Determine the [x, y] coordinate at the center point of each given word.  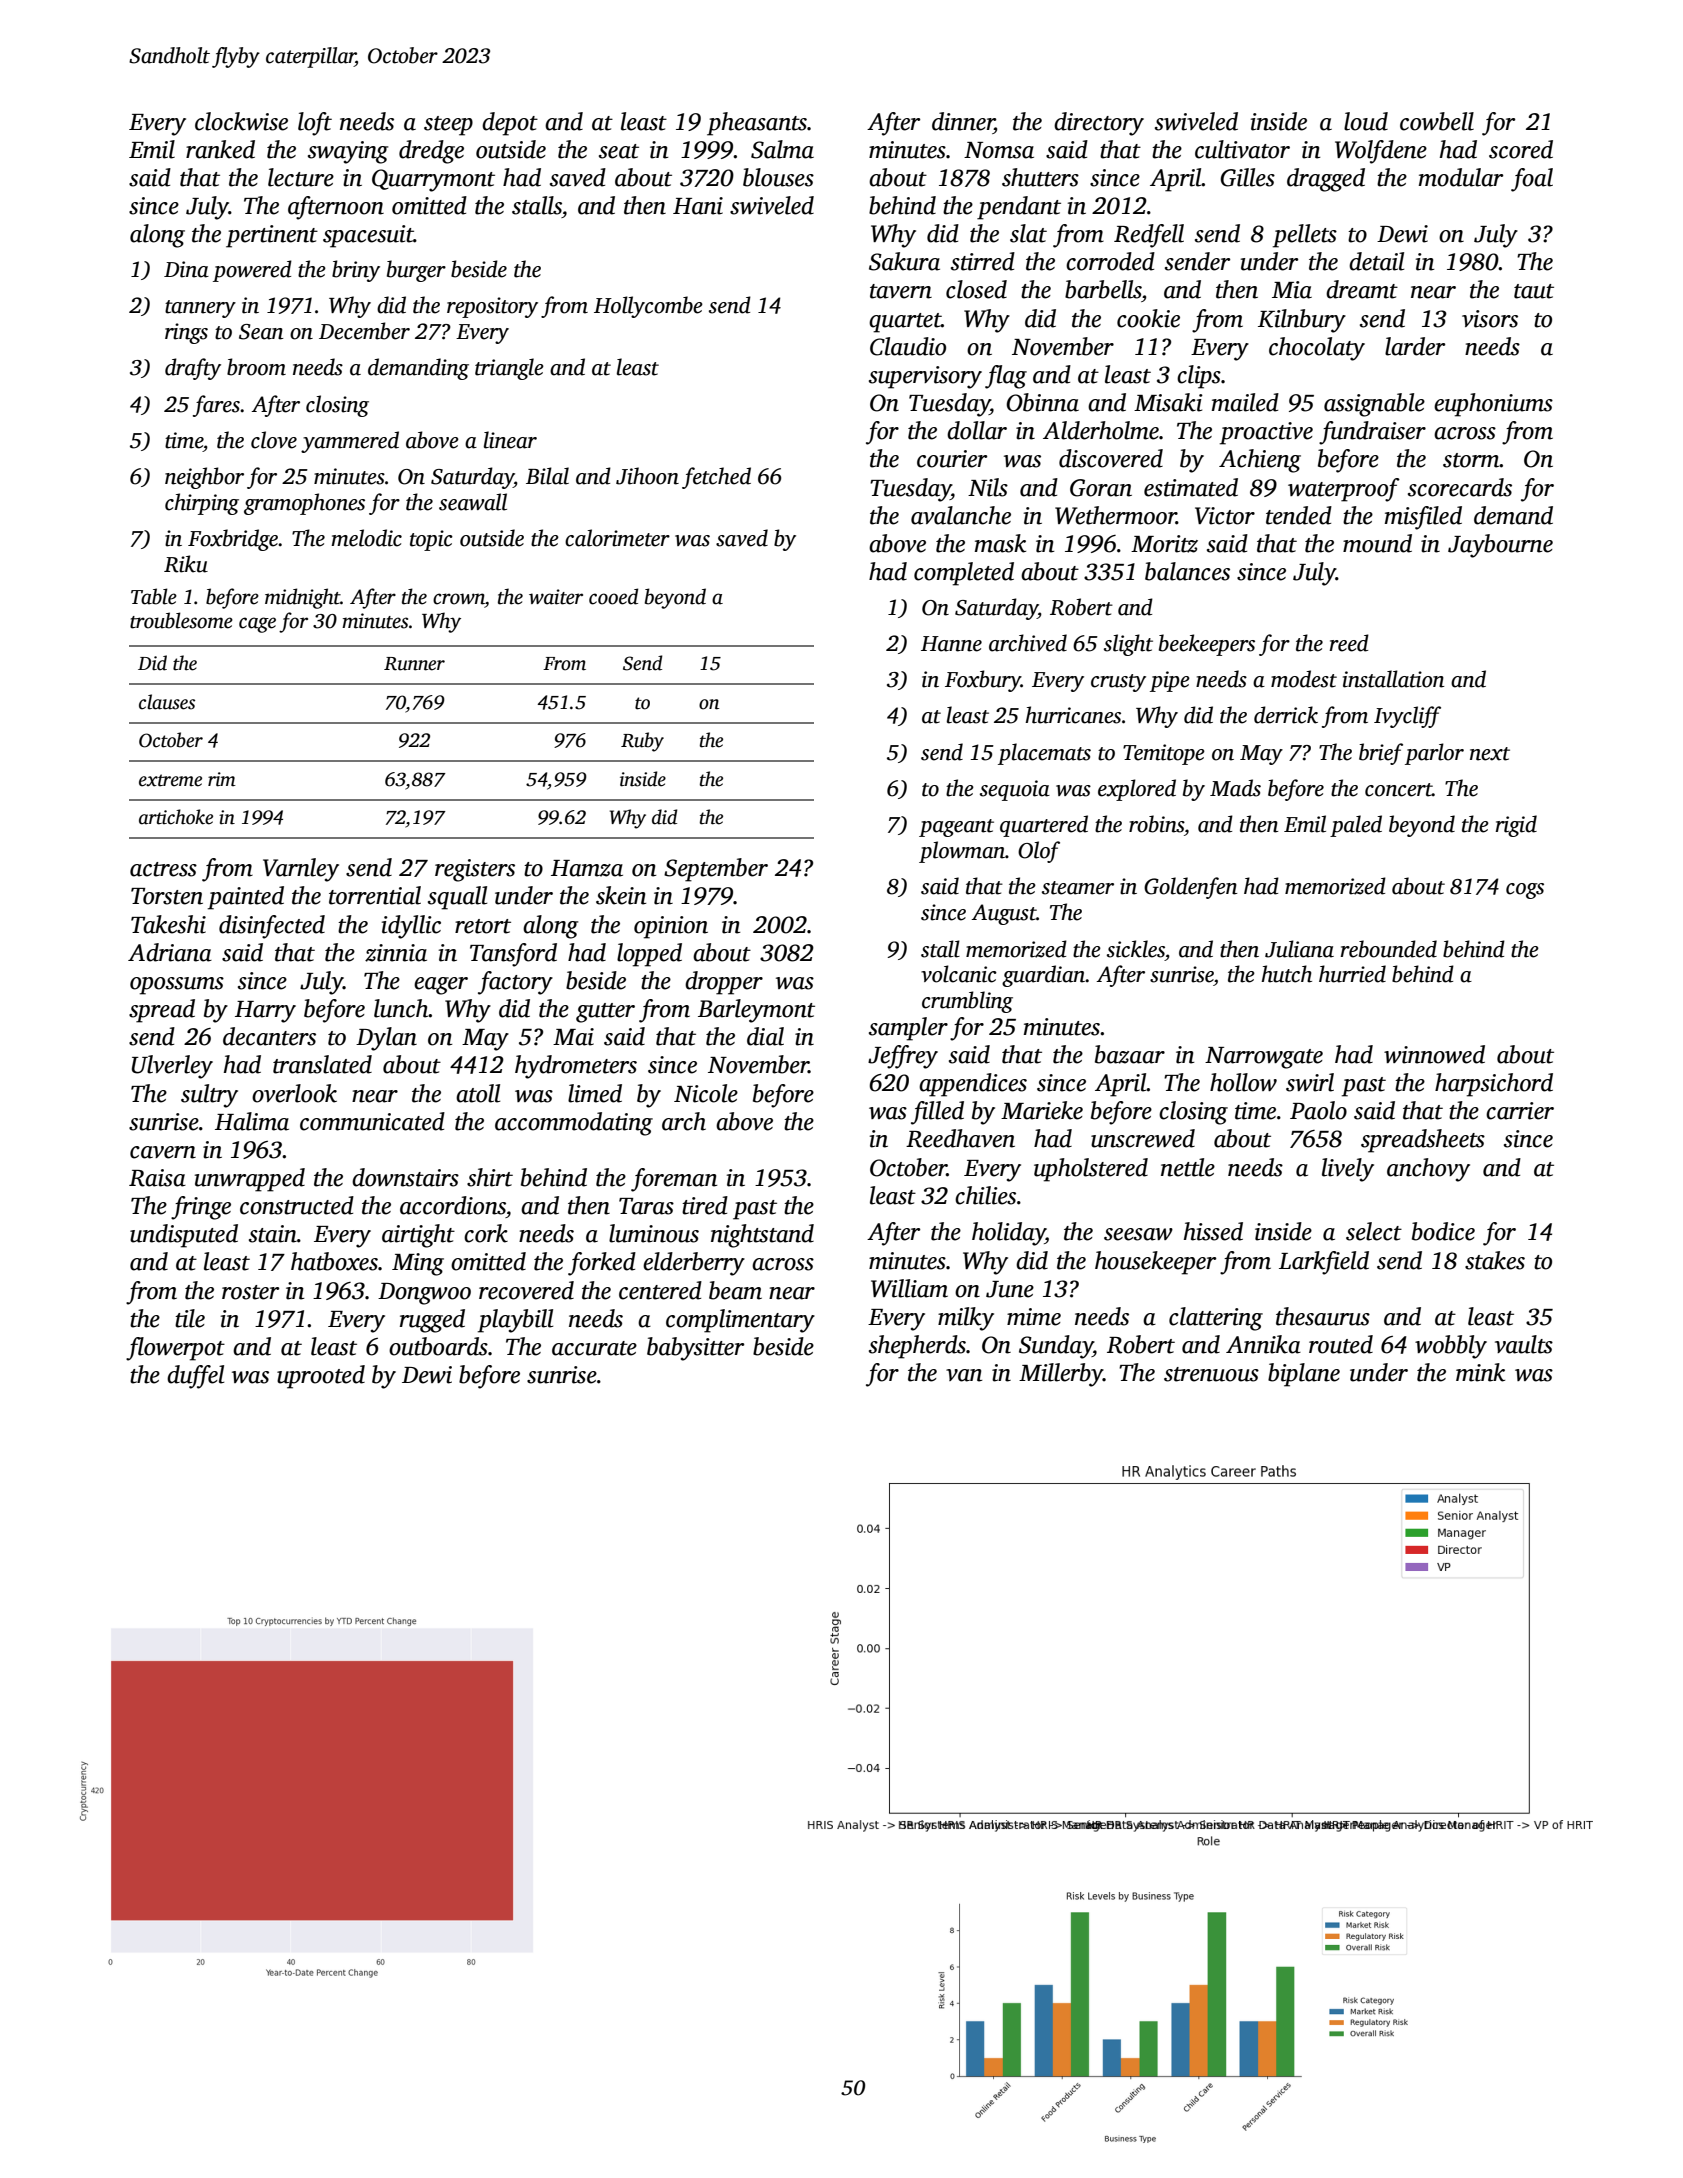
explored [1137, 790]
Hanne [951, 644]
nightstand [762, 1236]
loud [1366, 121]
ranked [220, 149]
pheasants [757, 124]
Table [154, 596]
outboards [438, 1346]
